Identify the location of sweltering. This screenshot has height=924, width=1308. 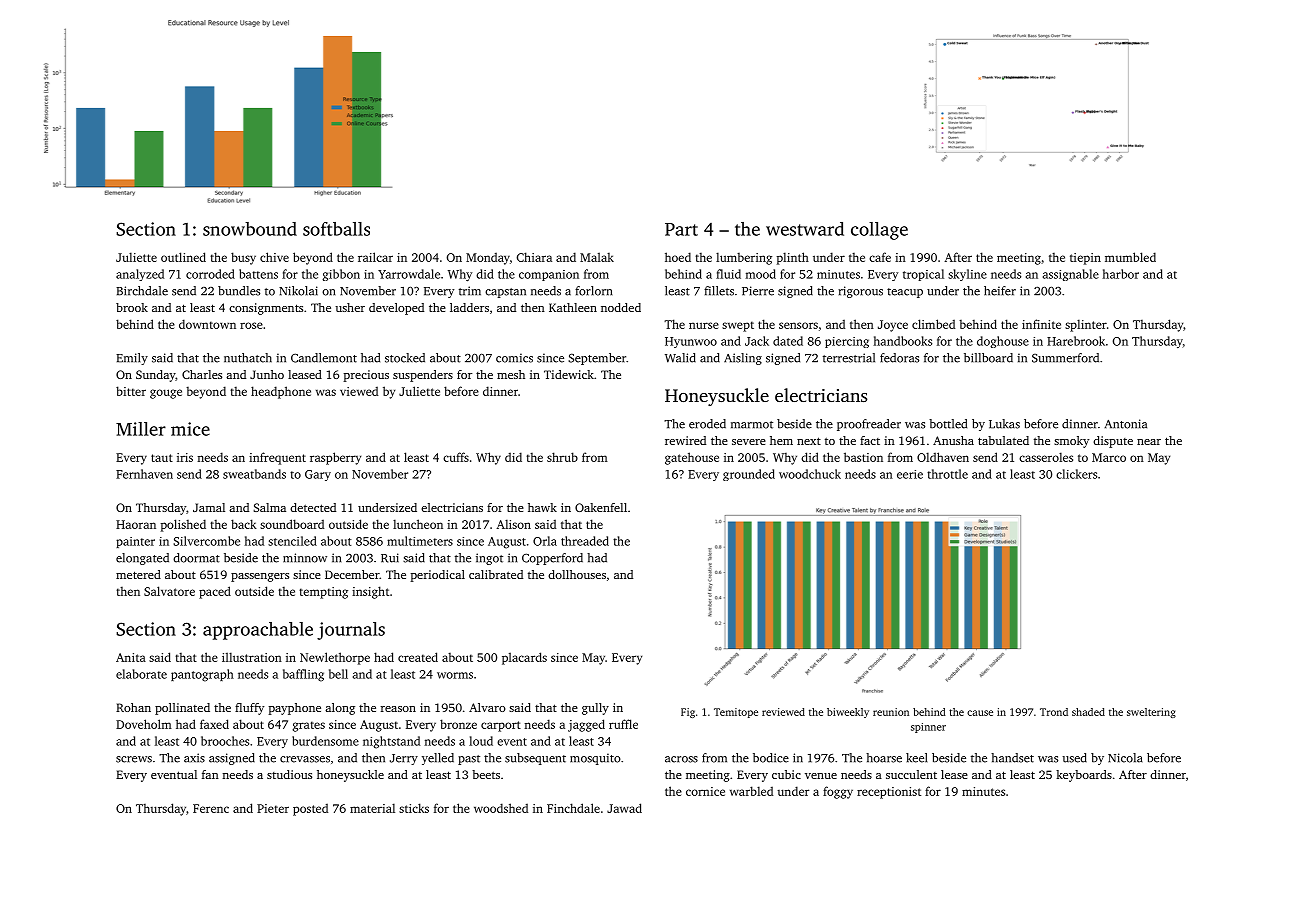
(1151, 713).
